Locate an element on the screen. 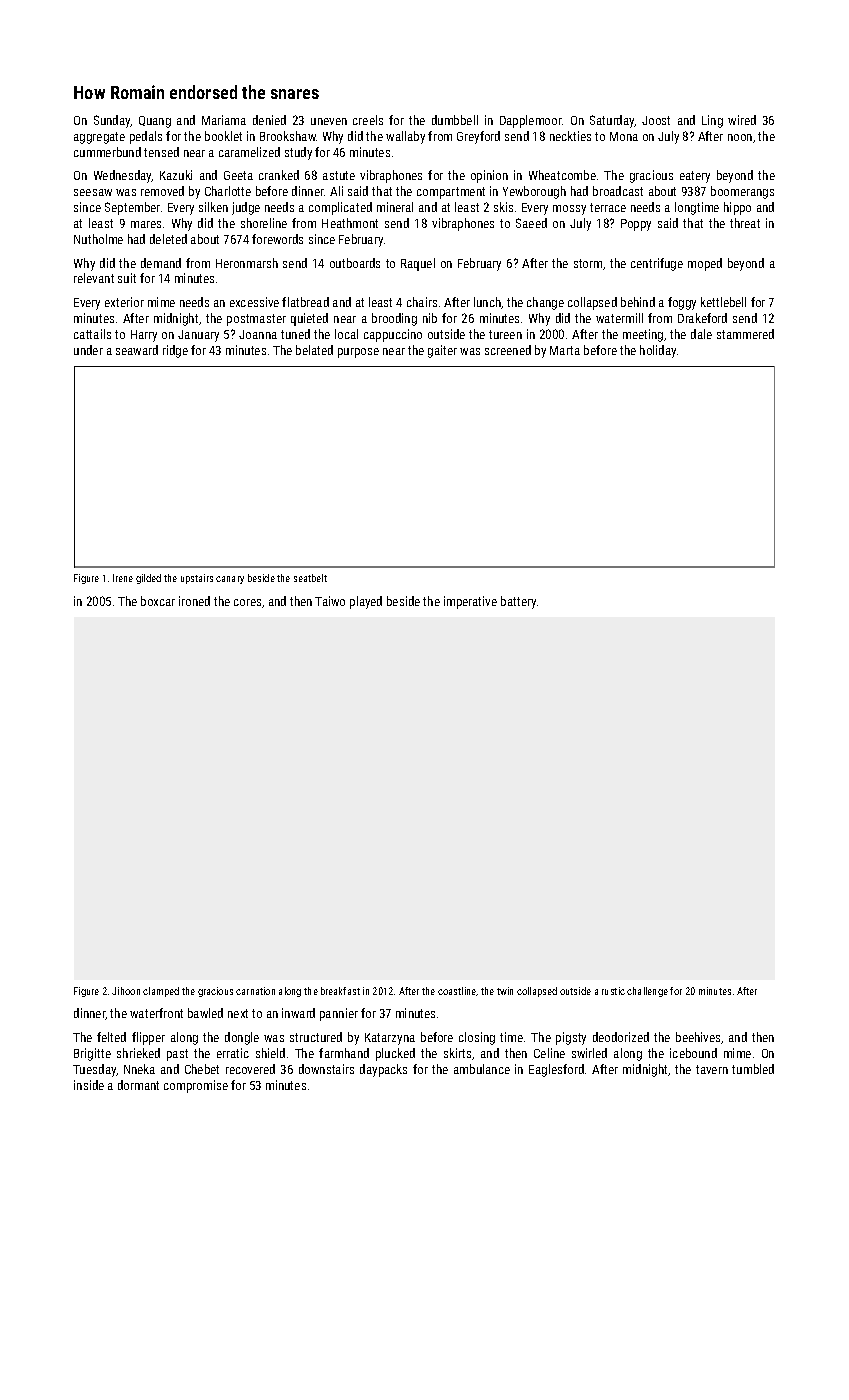 The width and height of the screenshot is (849, 1400). Joost is located at coordinates (656, 120).
